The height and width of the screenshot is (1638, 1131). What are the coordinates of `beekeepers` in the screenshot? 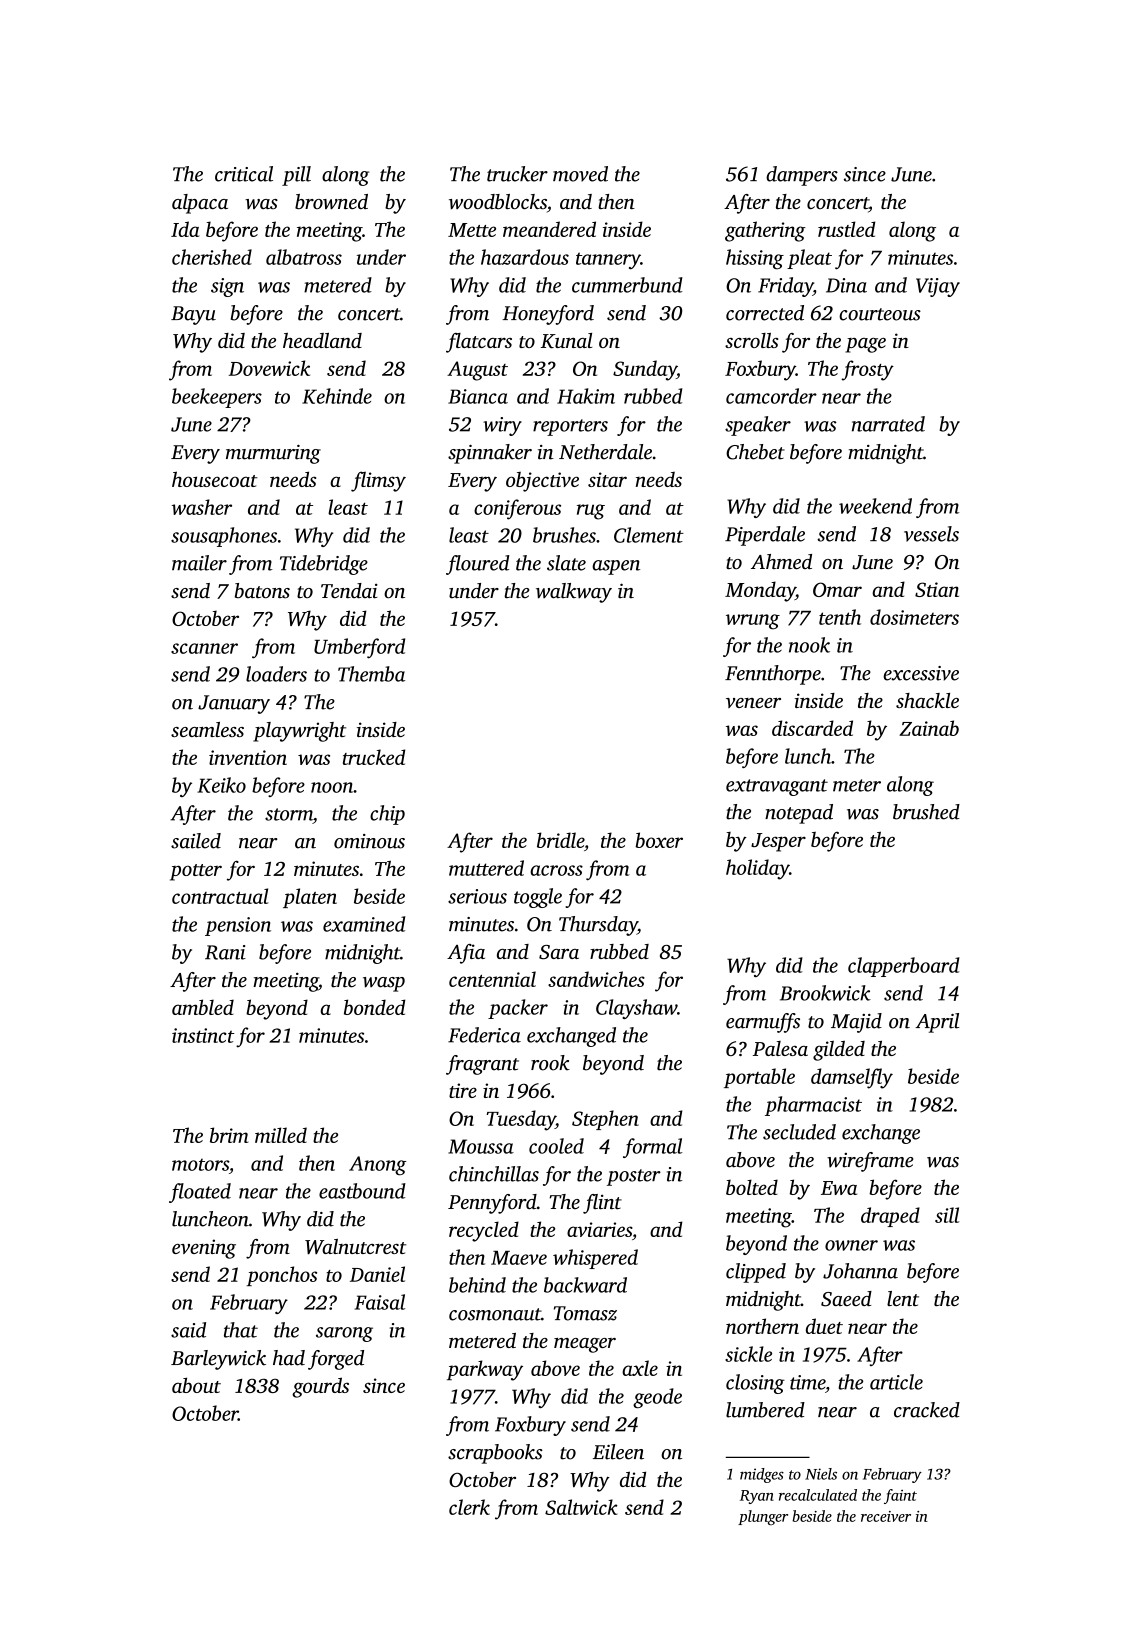 It's located at (217, 398).
